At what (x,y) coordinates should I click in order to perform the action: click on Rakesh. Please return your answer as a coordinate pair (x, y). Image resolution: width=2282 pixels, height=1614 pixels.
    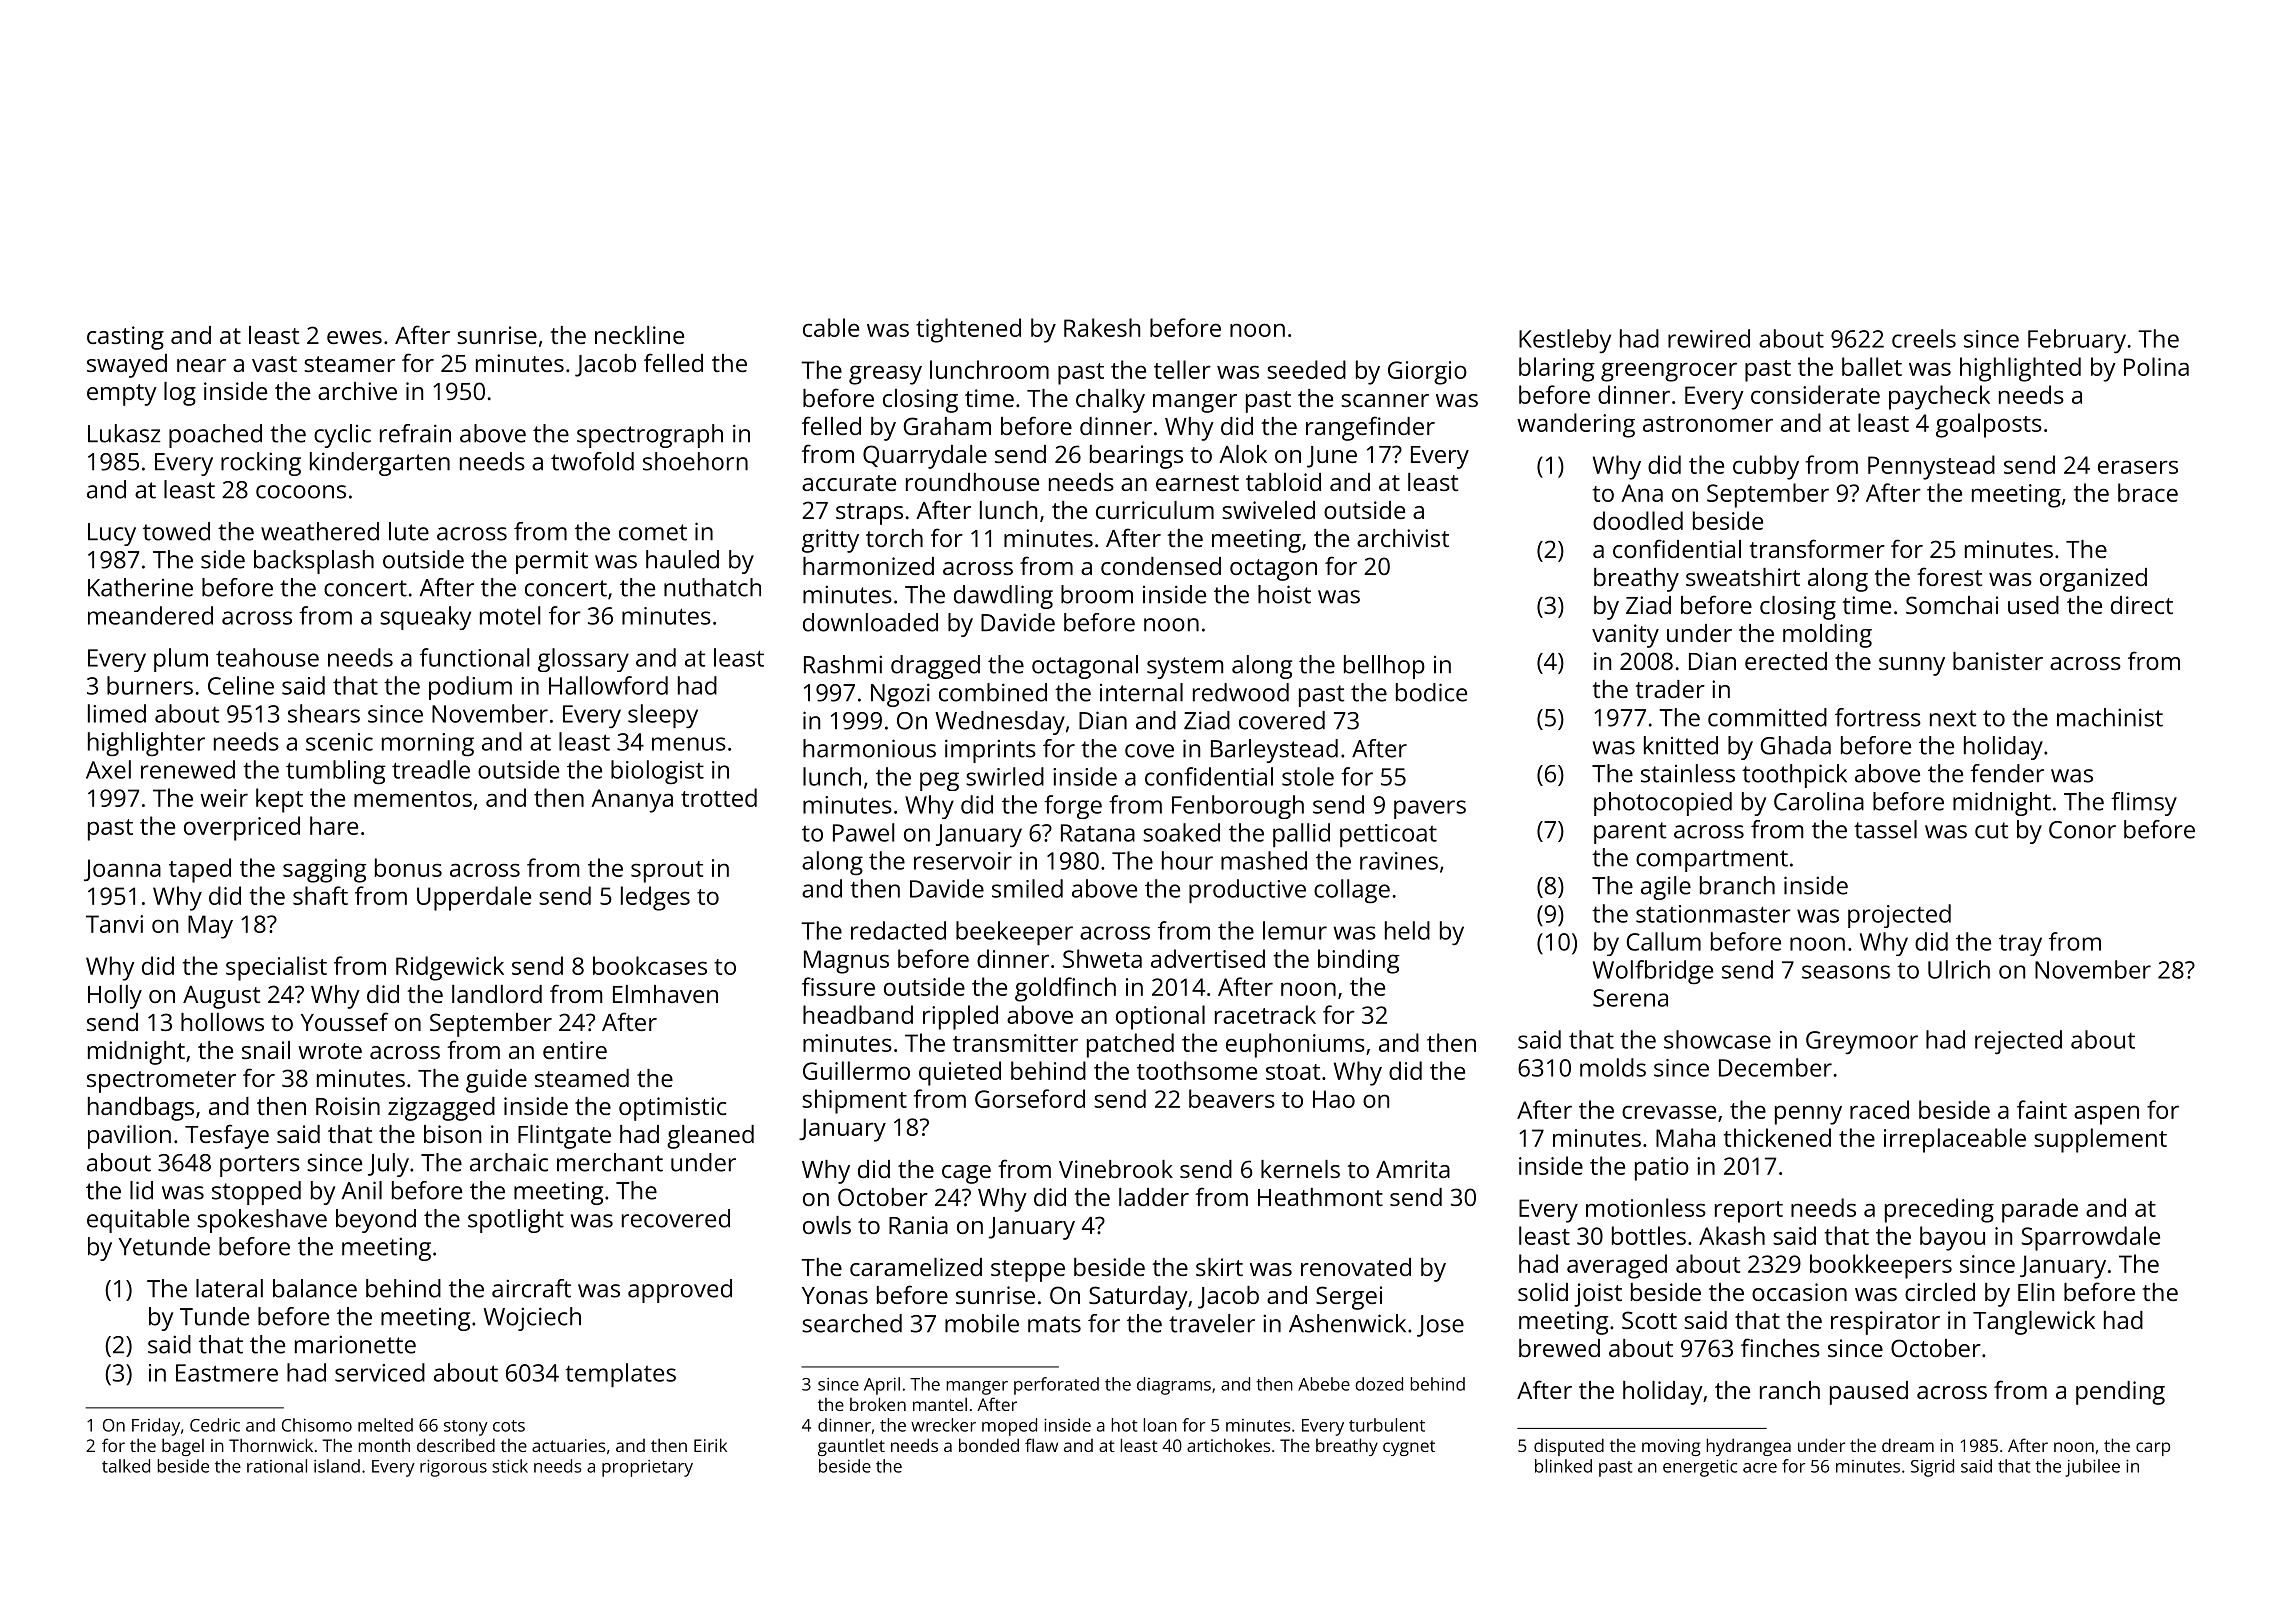
    Looking at the image, I should click on (1102, 327).
